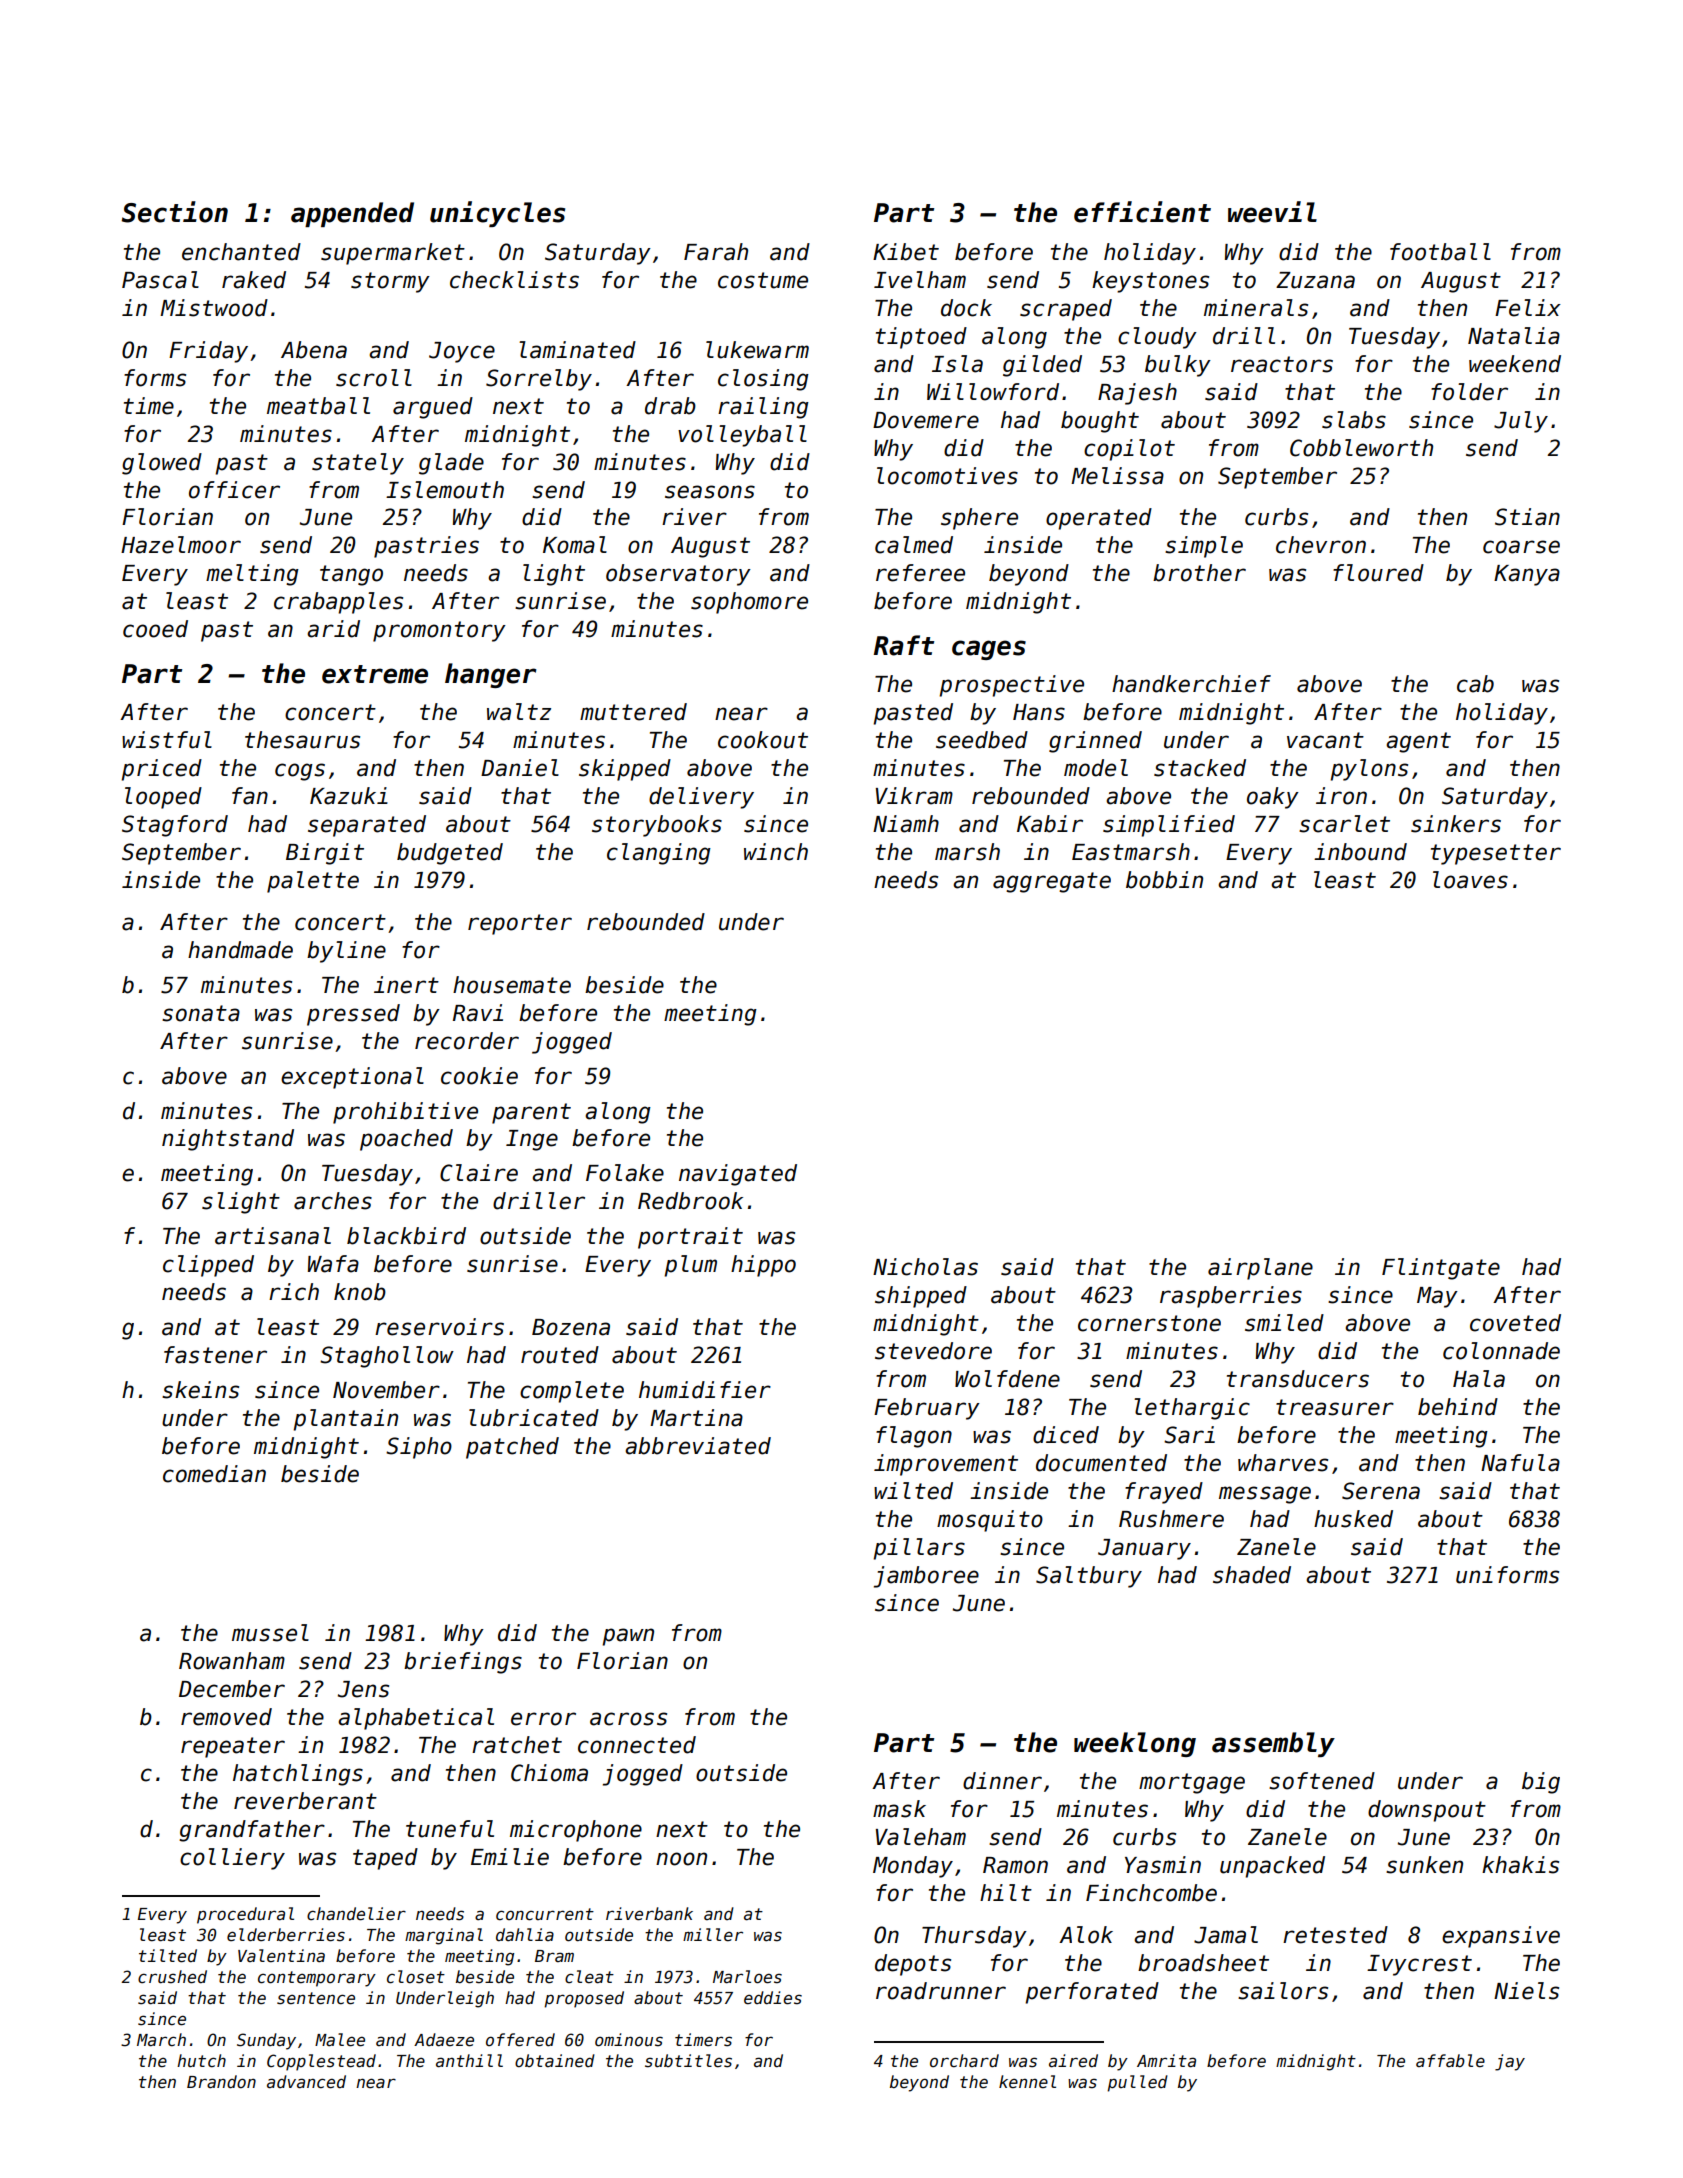 Image resolution: width=1683 pixels, height=2178 pixels. Describe the element at coordinates (306, 2082) in the screenshot. I see `advanced` at that location.
